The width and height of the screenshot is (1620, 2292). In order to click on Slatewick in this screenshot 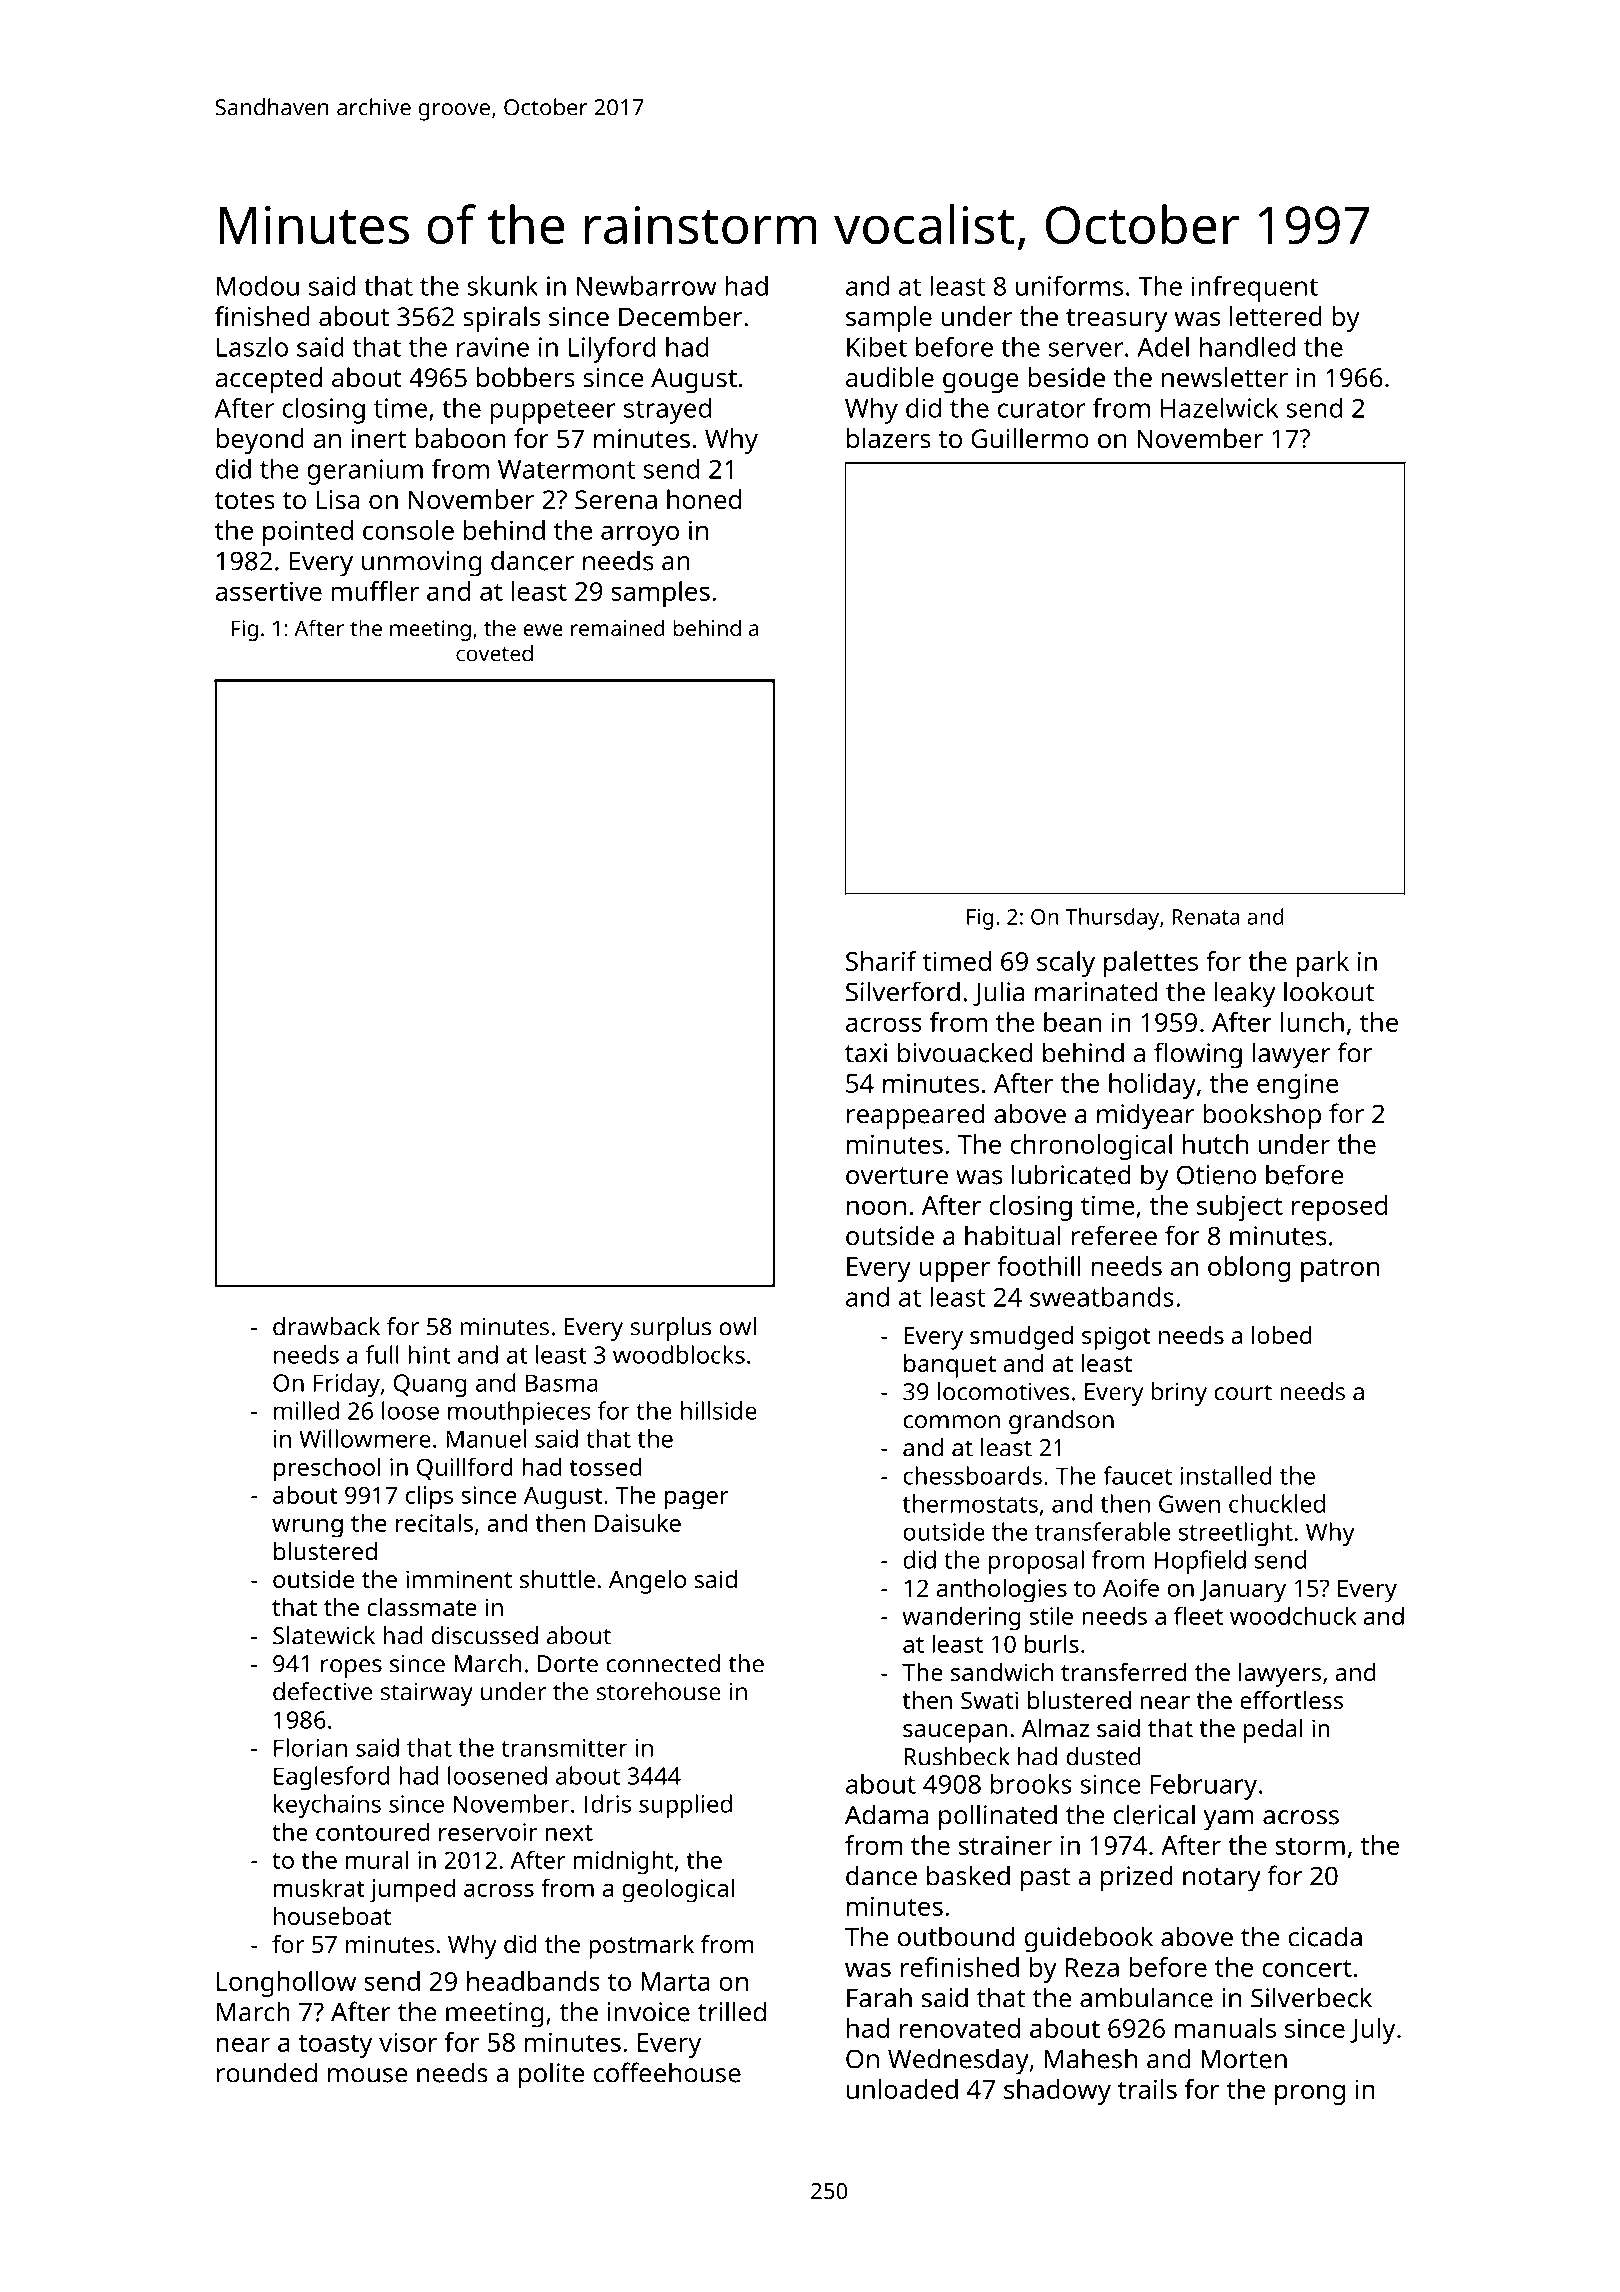, I will do `click(324, 1635)`.
